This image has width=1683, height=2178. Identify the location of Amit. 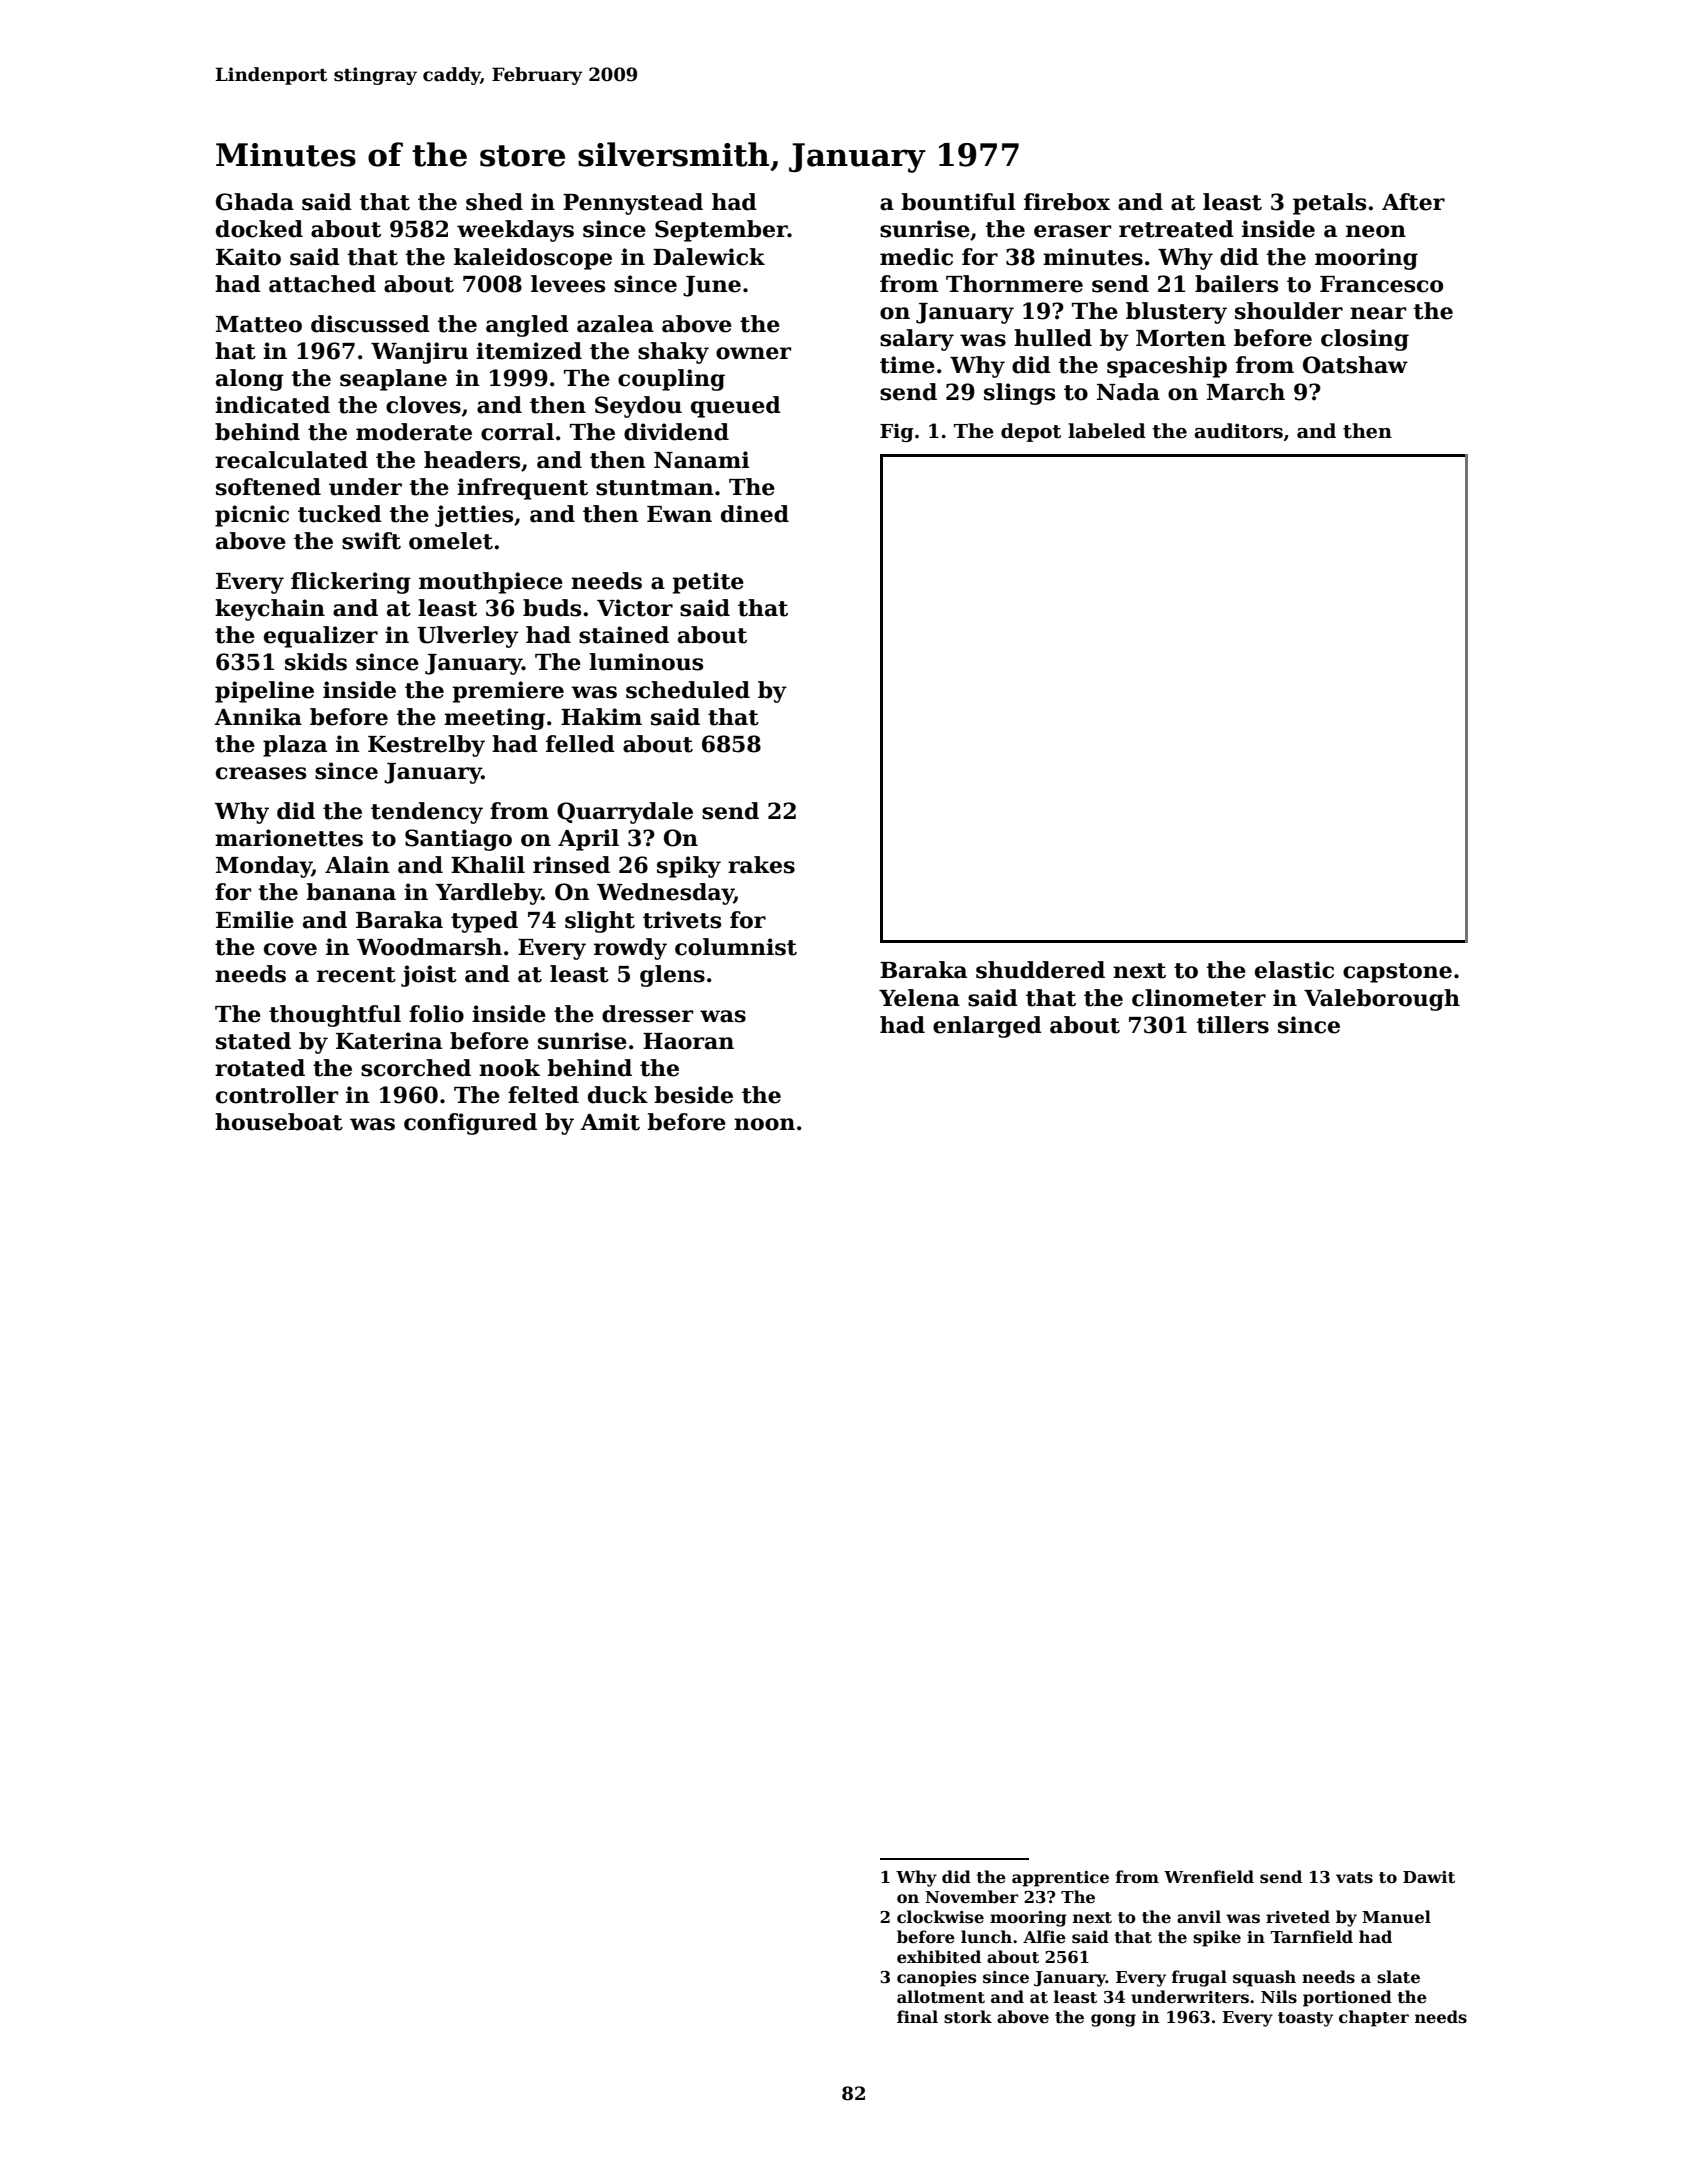
(610, 1122).
